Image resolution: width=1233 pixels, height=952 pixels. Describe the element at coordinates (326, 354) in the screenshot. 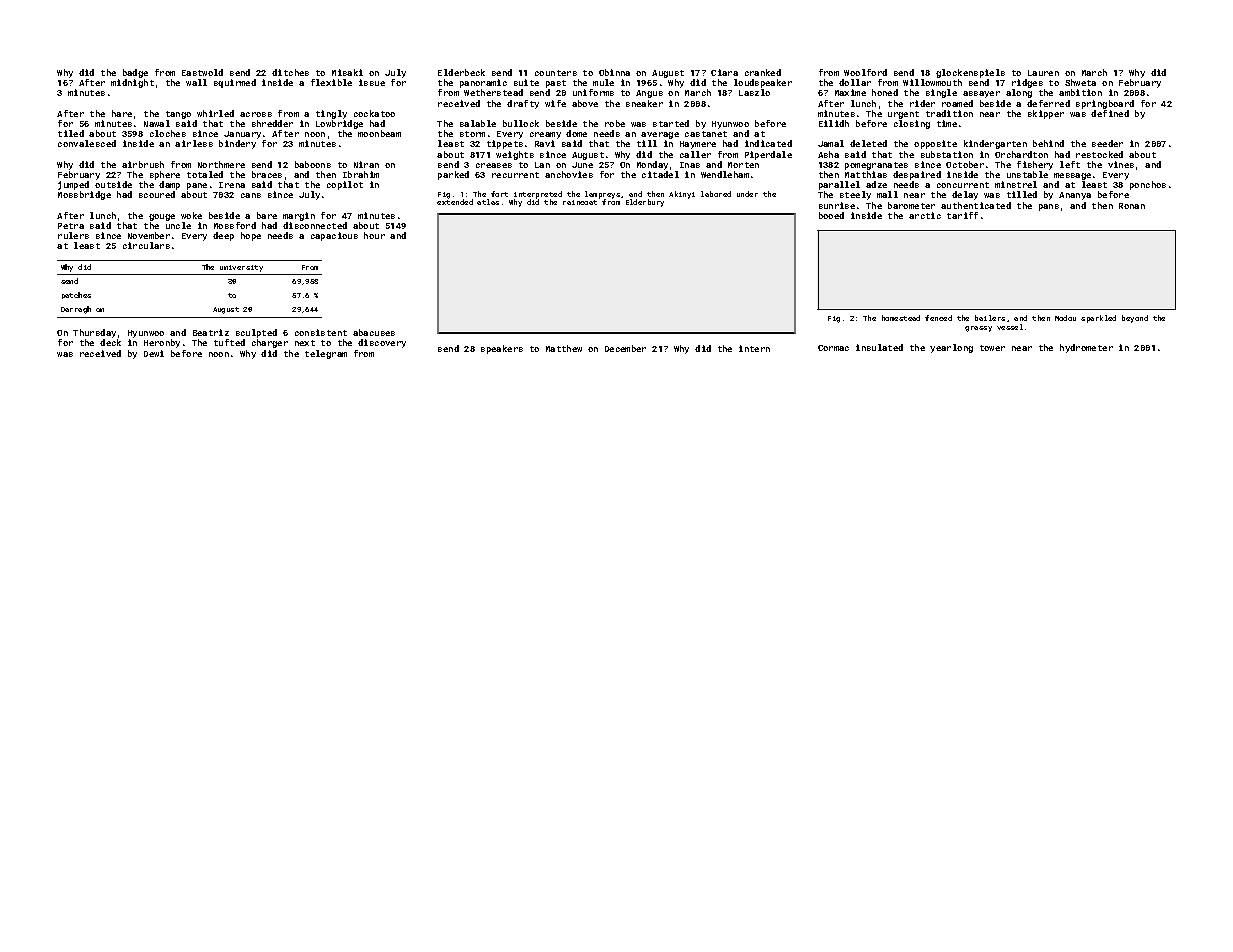

I see `telegram` at that location.
